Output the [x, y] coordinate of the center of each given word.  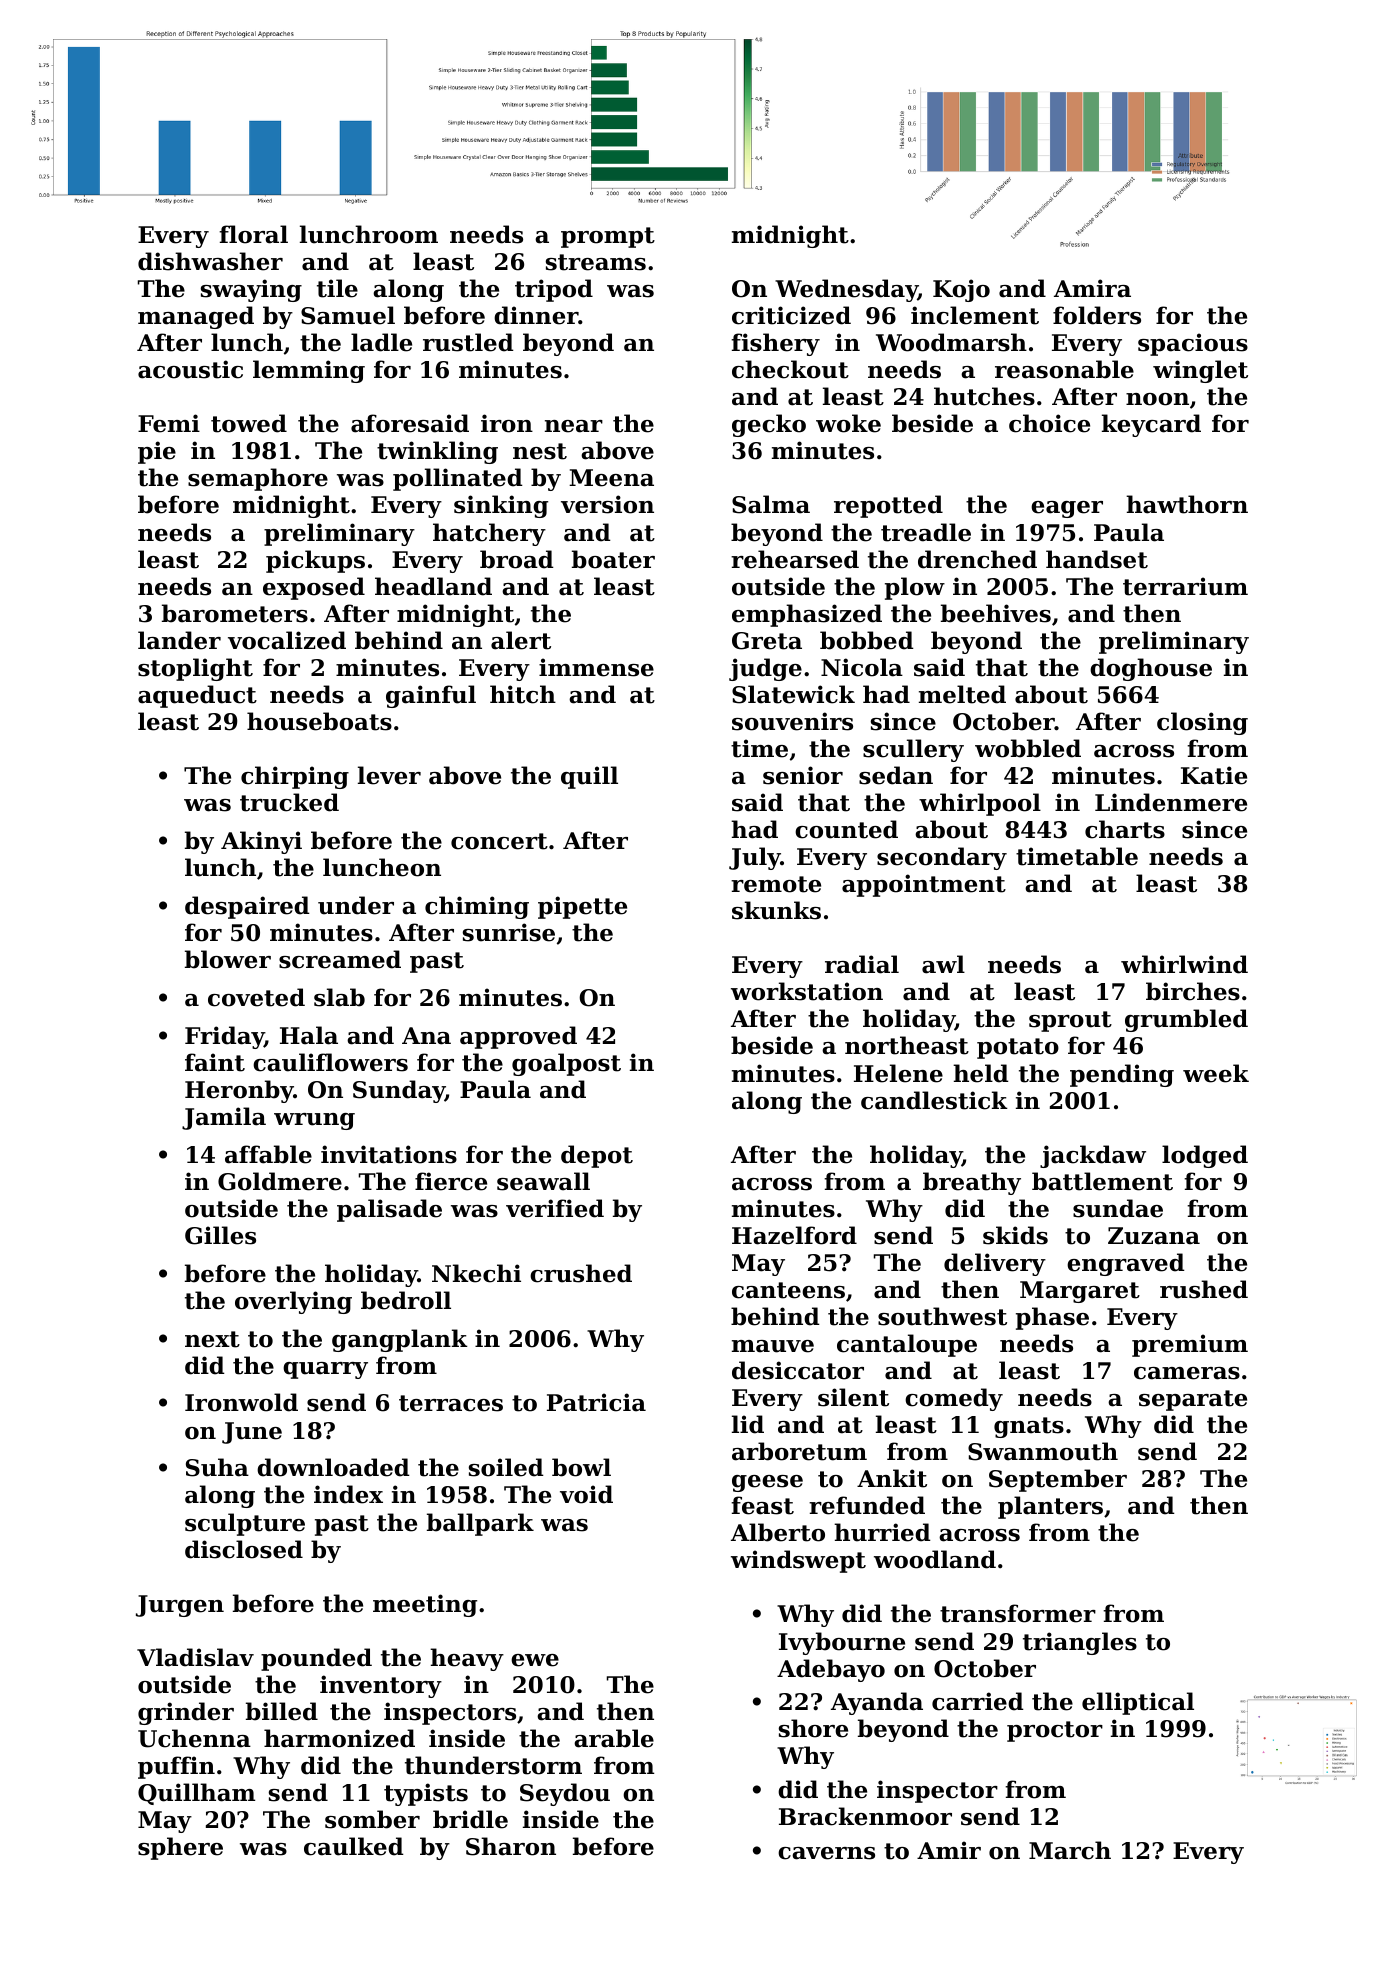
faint [215, 1062]
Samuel [348, 315]
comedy [954, 1399]
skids [1015, 1235]
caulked [354, 1846]
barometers [235, 613]
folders [1097, 315]
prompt [608, 237]
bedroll [406, 1300]
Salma [771, 504]
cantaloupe [907, 1345]
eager [1067, 509]
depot [597, 1156]
